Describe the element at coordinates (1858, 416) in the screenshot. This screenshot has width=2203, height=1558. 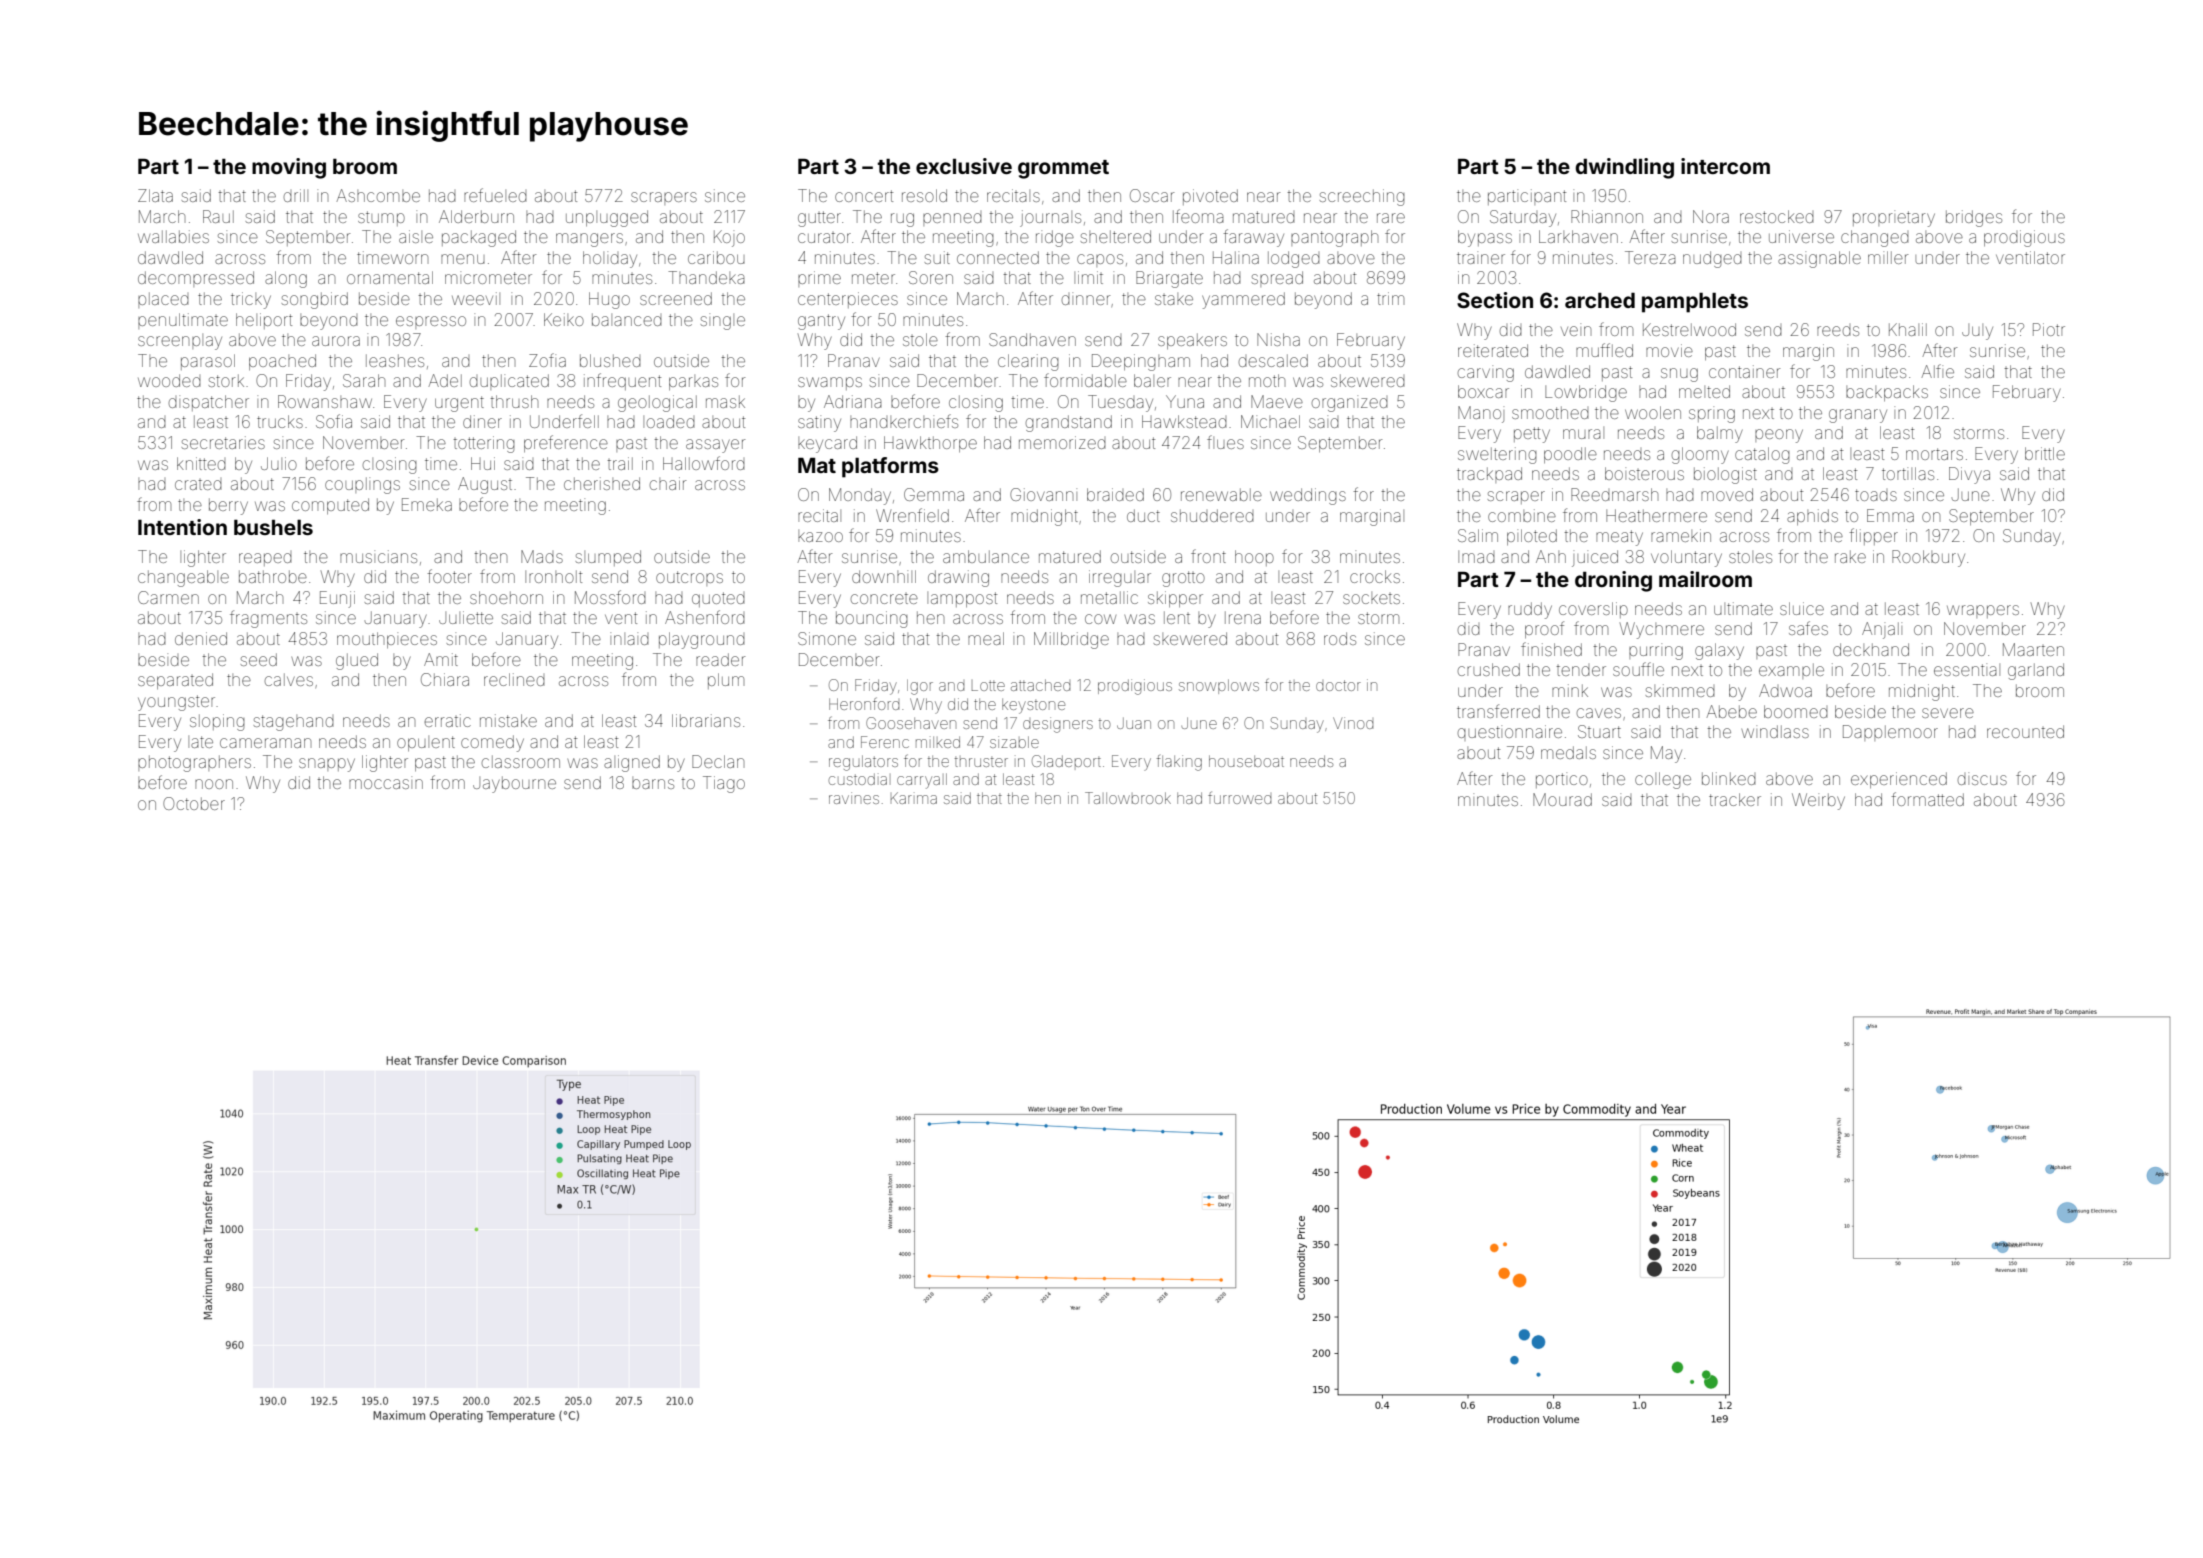
I see `granary` at that location.
